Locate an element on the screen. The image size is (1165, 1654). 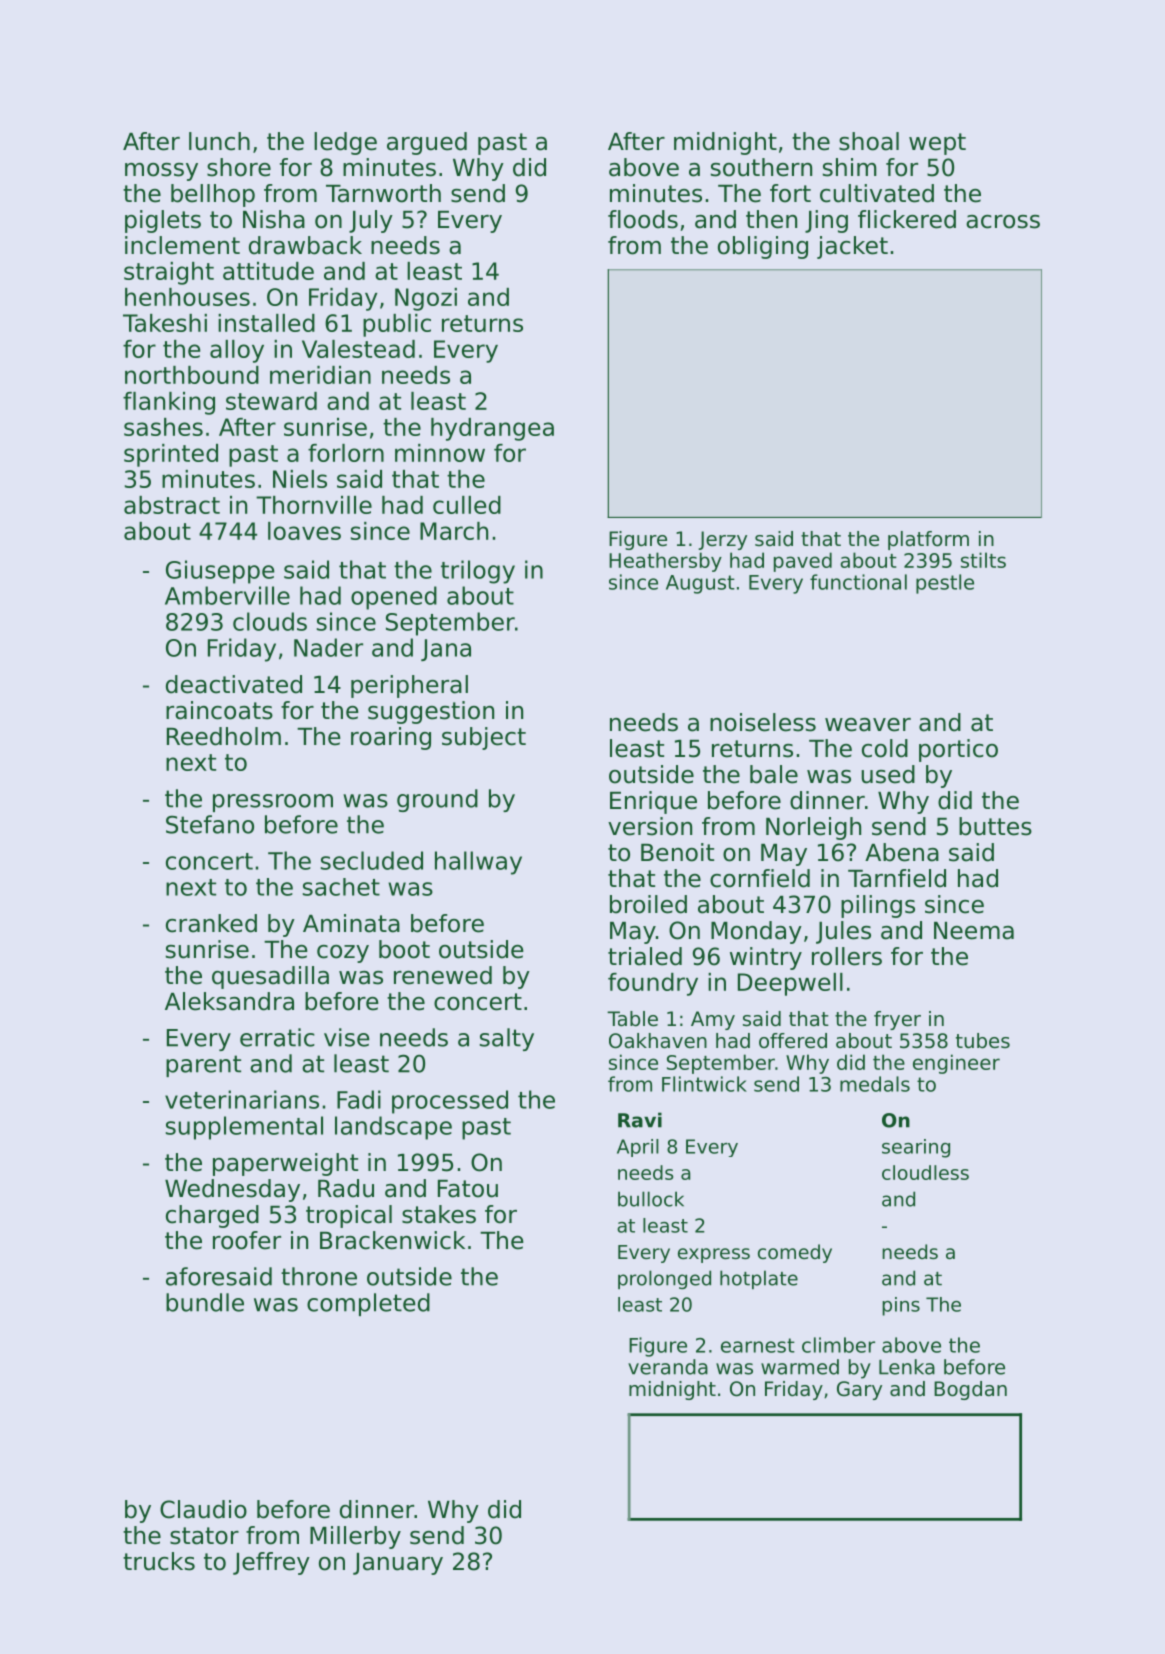
ledge is located at coordinates (345, 143).
